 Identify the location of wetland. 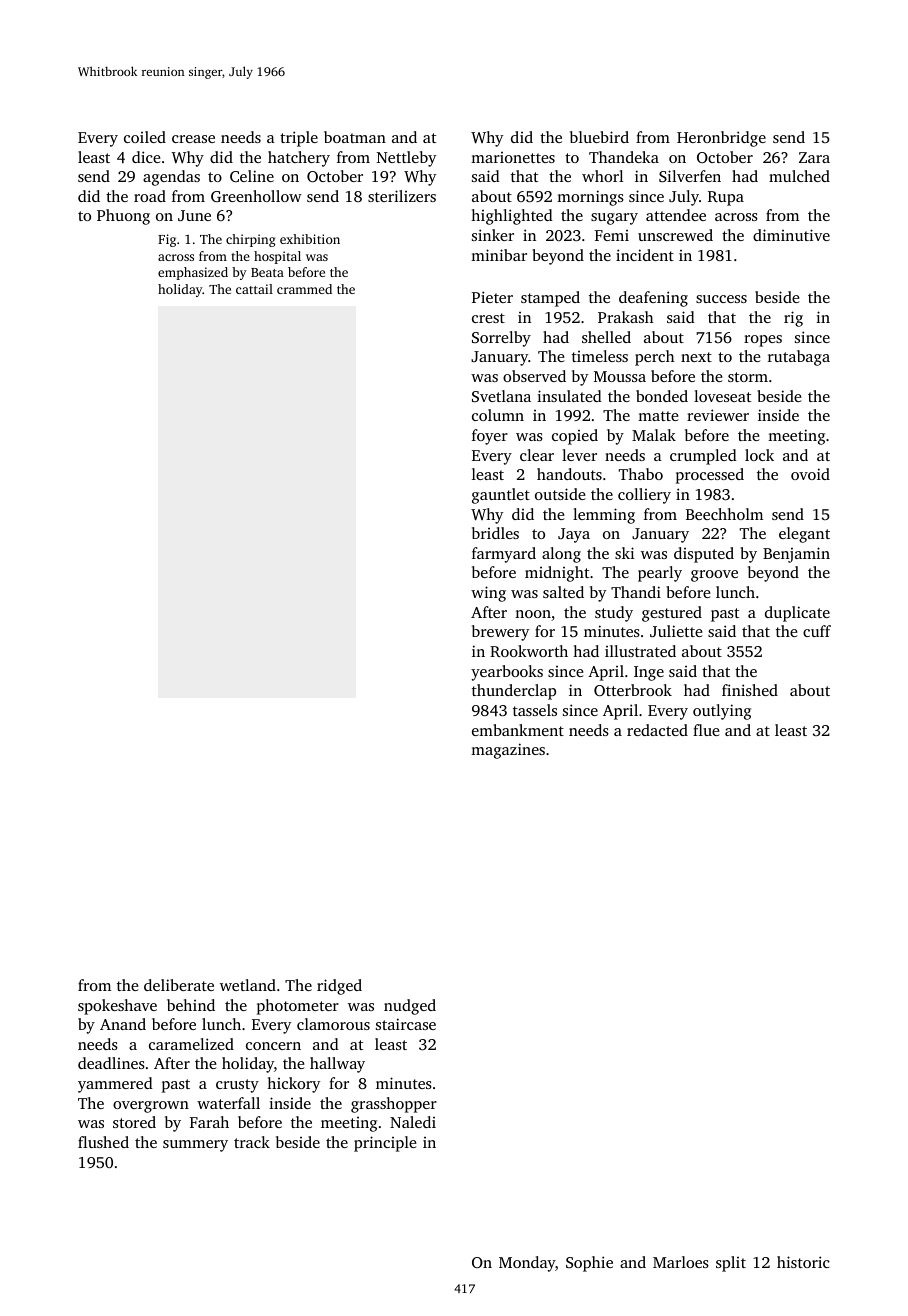
(248, 985).
